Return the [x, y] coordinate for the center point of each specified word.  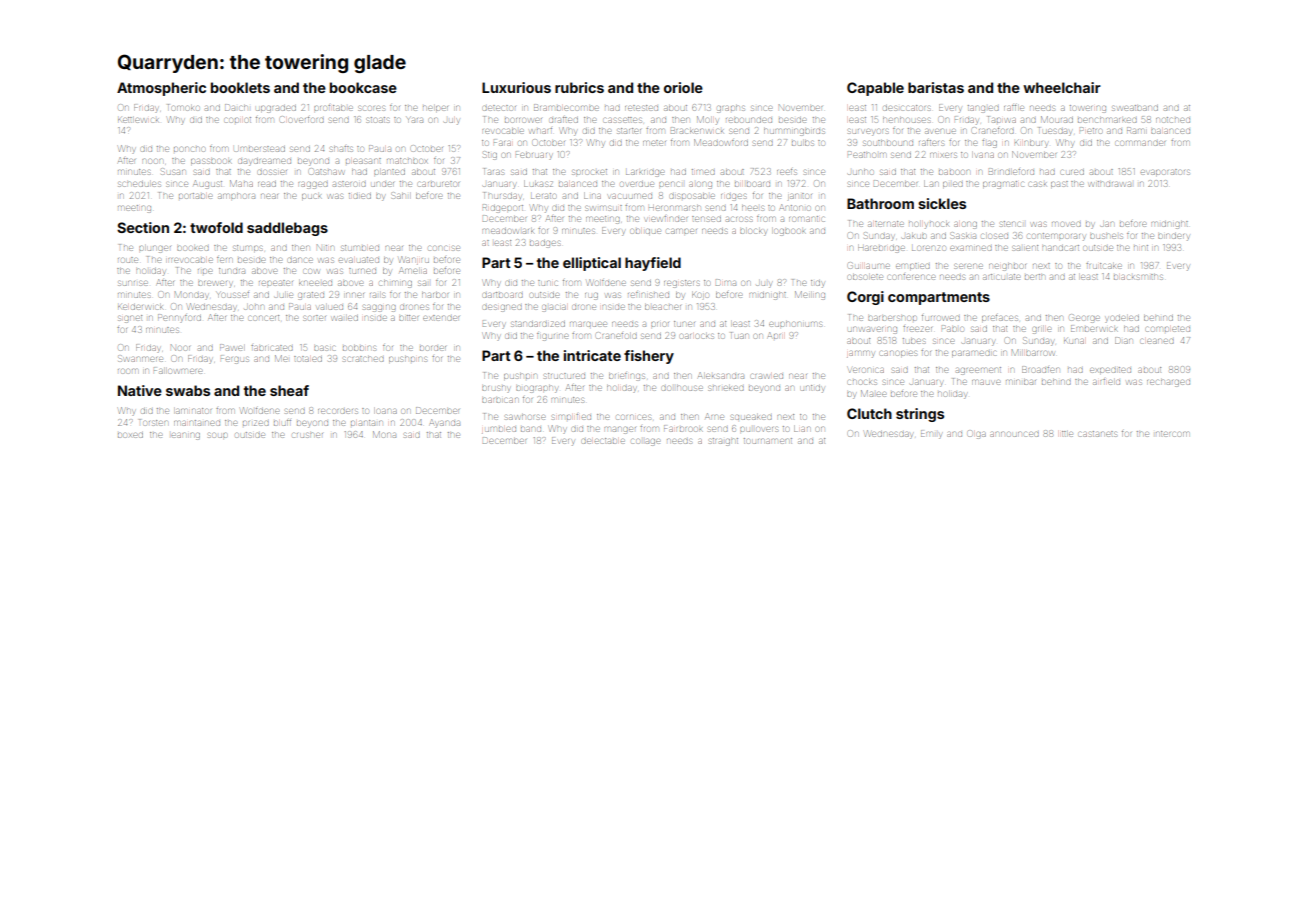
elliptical [592, 264]
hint [1141, 248]
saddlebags [287, 229]
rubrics [579, 87]
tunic [548, 283]
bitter [408, 318]
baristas [936, 87]
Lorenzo [929, 248]
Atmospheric [161, 89]
